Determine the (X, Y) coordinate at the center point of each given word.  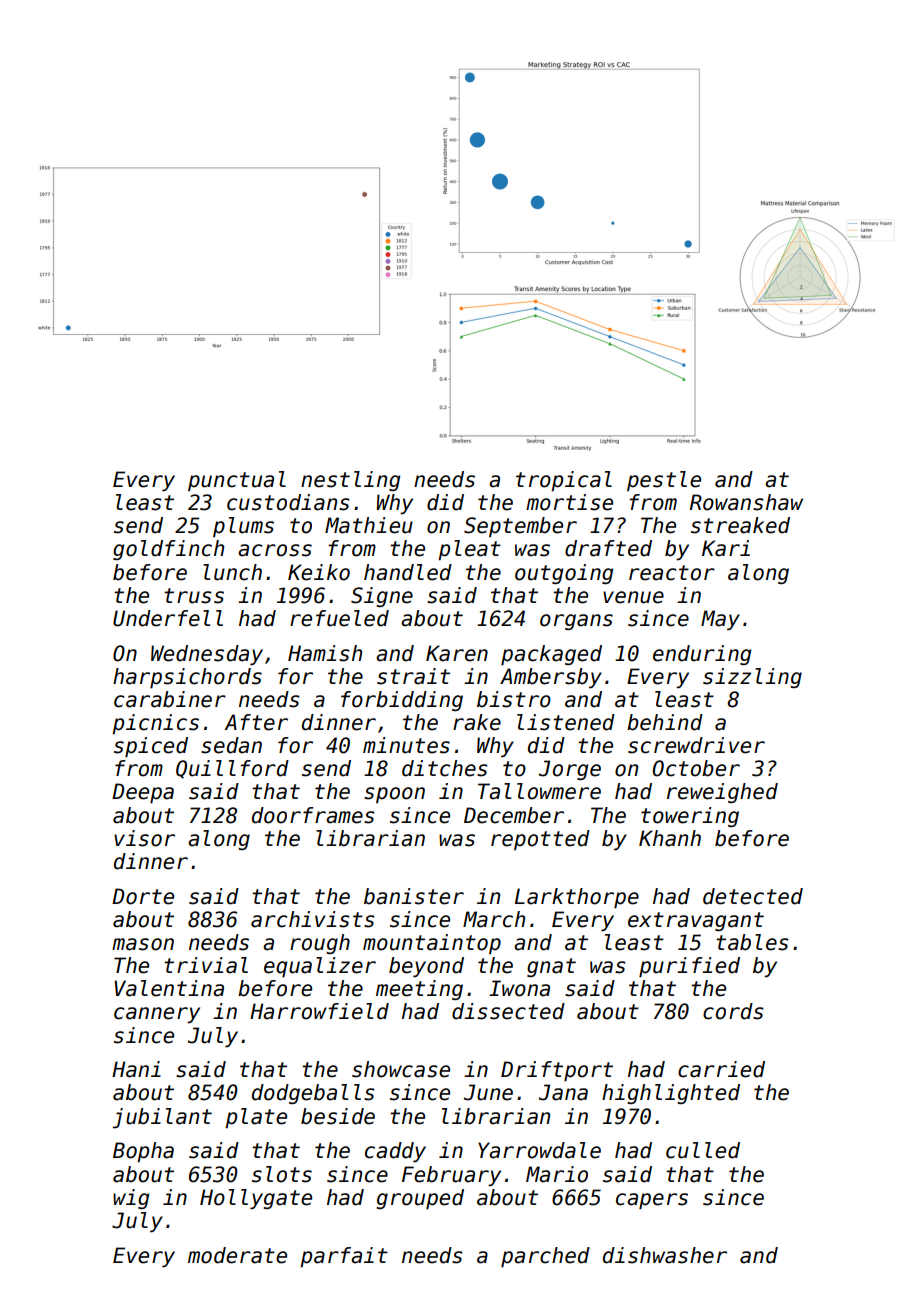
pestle (664, 481)
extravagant (696, 921)
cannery (157, 1015)
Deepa (143, 793)
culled (703, 1150)
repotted (540, 840)
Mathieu (369, 525)
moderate (237, 1255)
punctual (237, 481)
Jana (563, 1092)
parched (545, 1257)
